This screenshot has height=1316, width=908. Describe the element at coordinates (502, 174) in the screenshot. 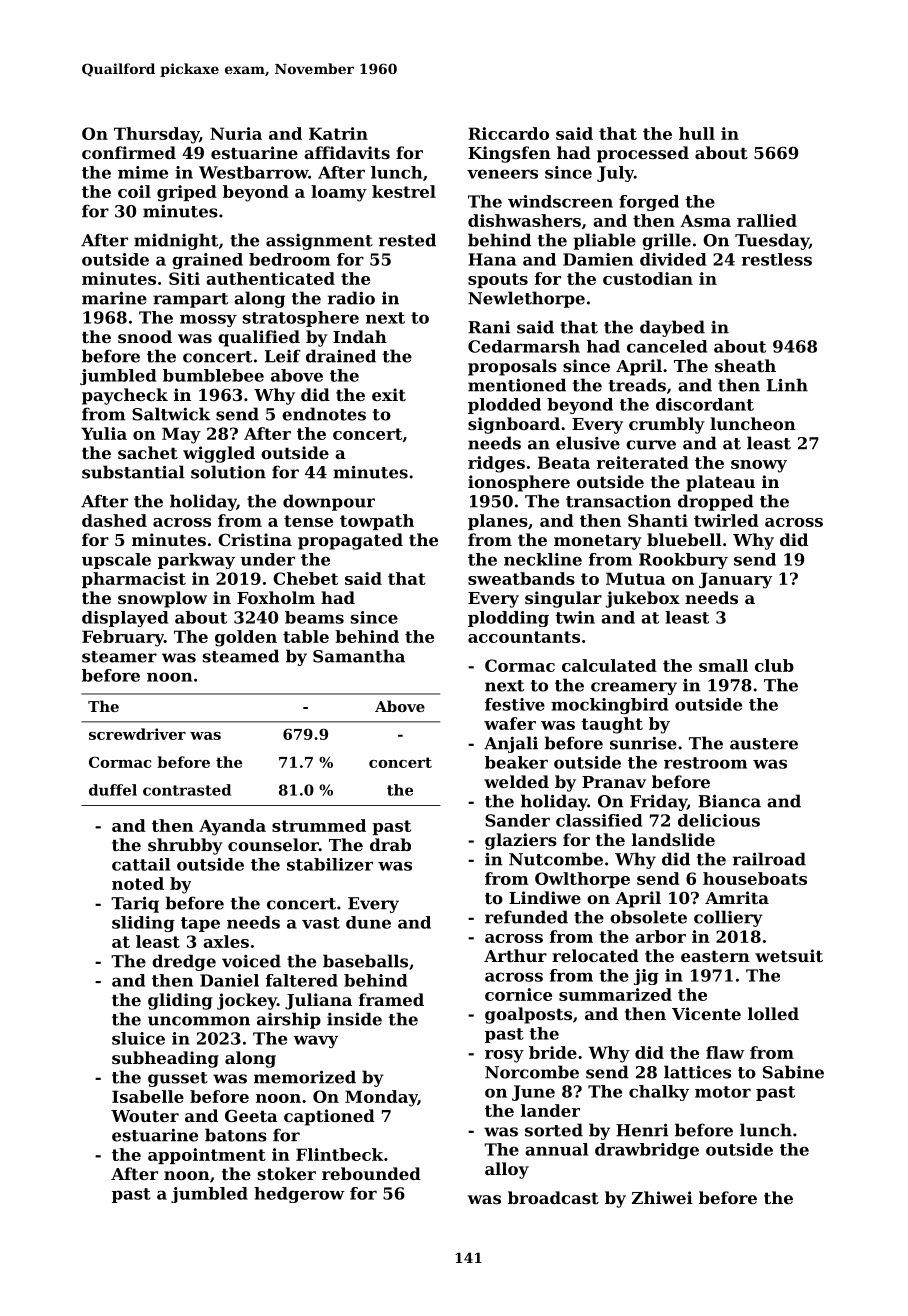

I see `veneers` at that location.
